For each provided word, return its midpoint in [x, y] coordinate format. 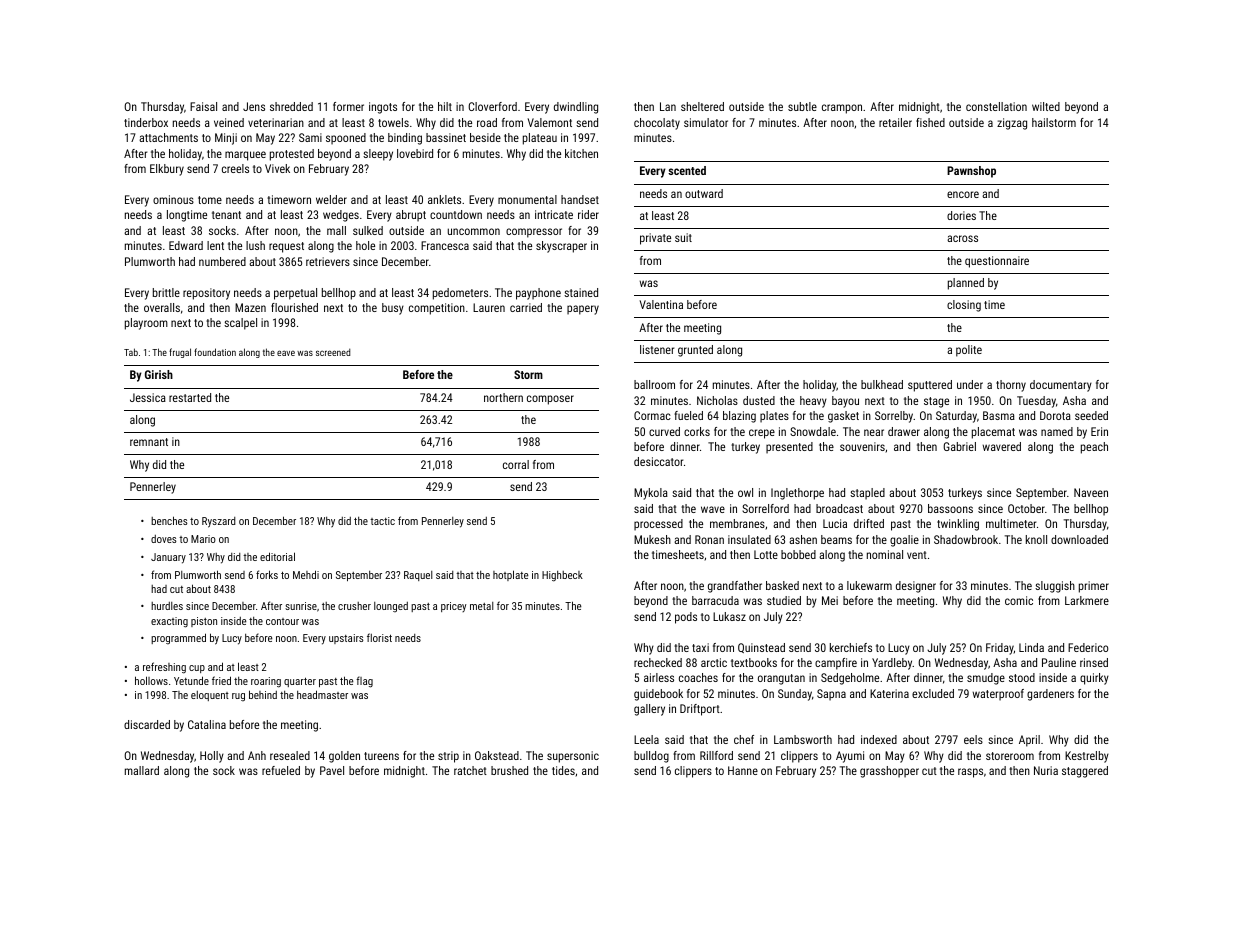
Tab [131, 352]
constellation [996, 106]
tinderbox [146, 122]
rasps [970, 773]
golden [344, 757]
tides [563, 770]
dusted [759, 400]
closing [964, 306]
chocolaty [657, 124]
